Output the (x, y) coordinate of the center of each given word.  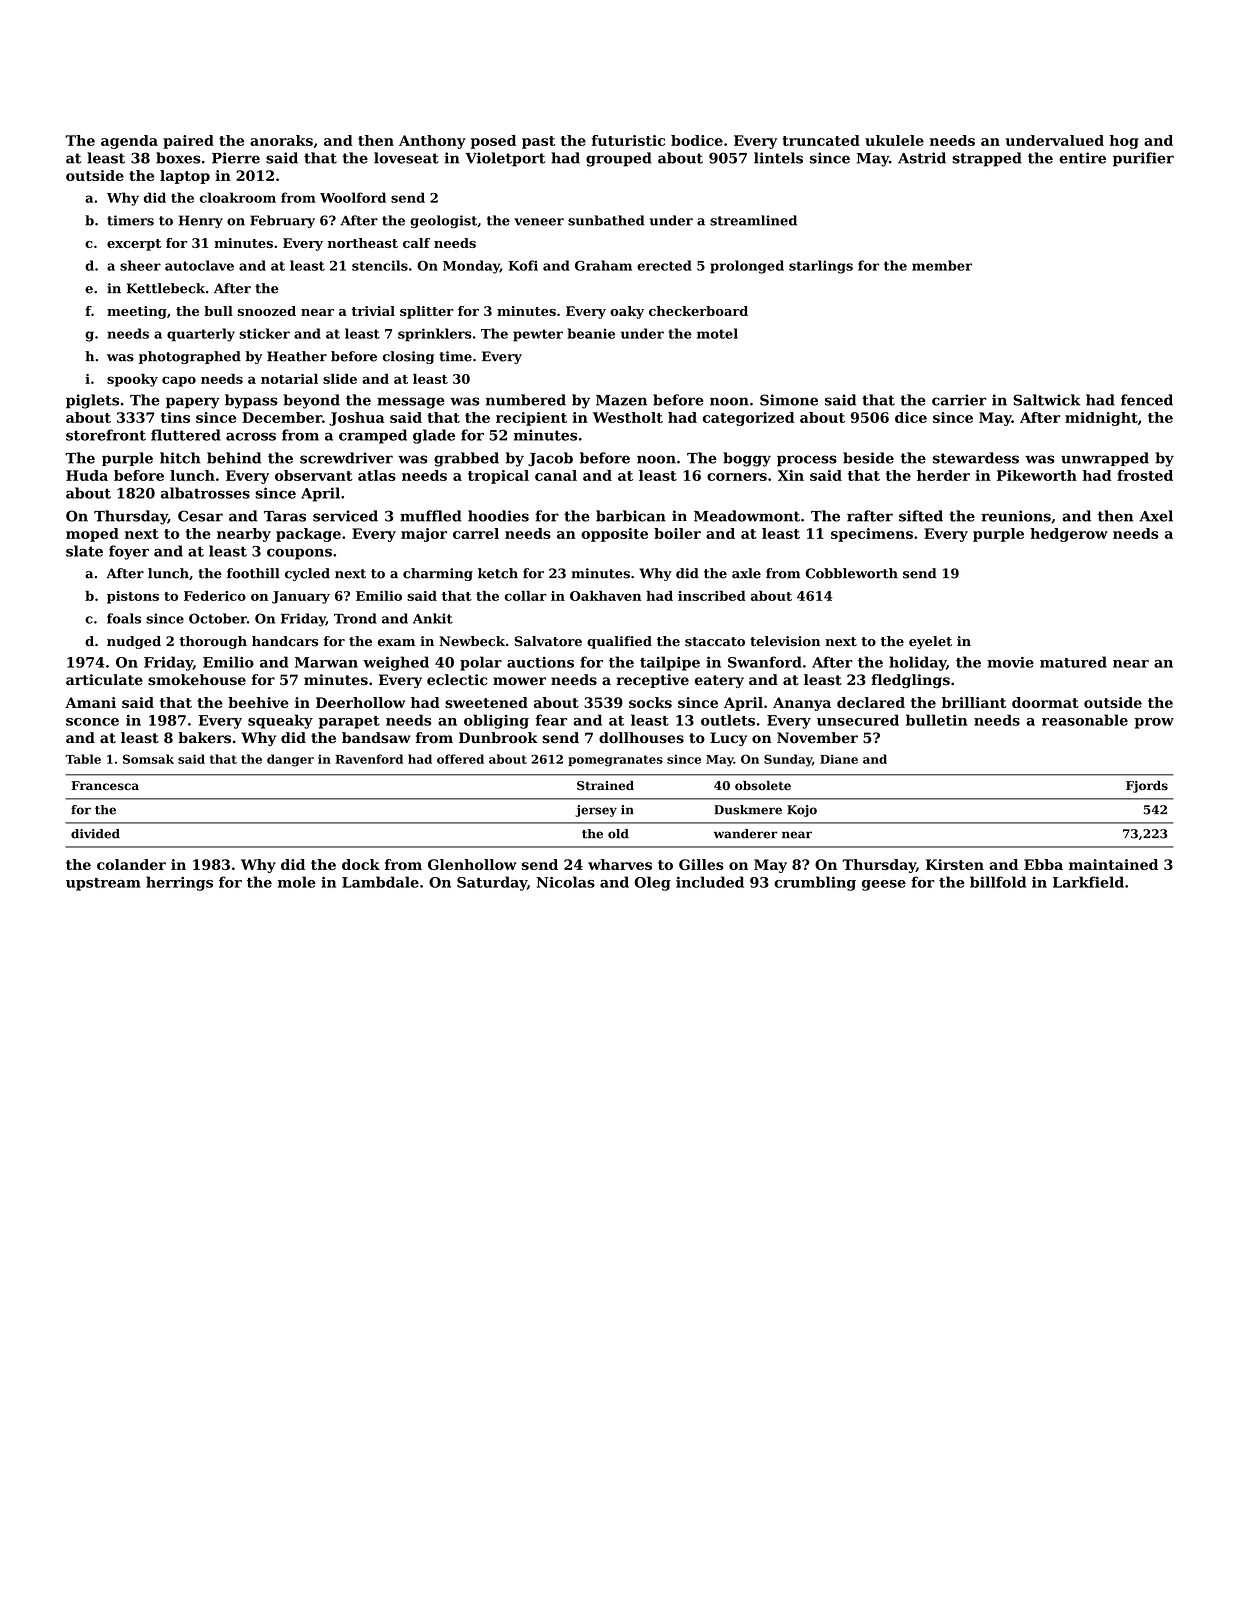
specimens (872, 535)
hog (1124, 142)
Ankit (433, 618)
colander (131, 864)
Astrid (922, 158)
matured (1073, 662)
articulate (104, 680)
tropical (498, 477)
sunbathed (606, 220)
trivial (373, 311)
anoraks (281, 140)
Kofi (523, 265)
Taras (285, 516)
